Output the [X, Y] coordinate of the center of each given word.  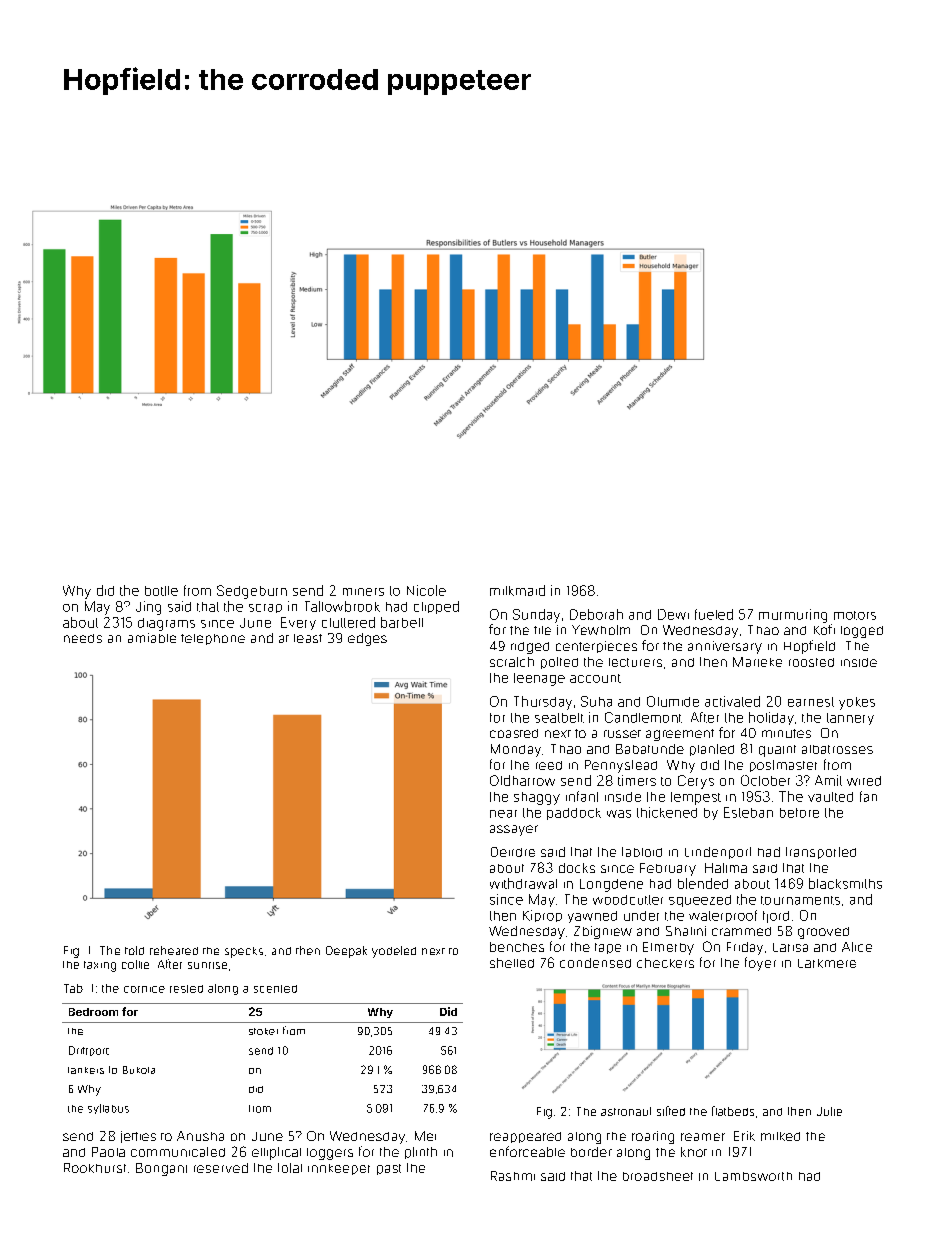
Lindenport [718, 853]
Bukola [139, 1070]
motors [855, 615]
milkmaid [517, 590]
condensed [595, 963]
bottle [161, 591]
